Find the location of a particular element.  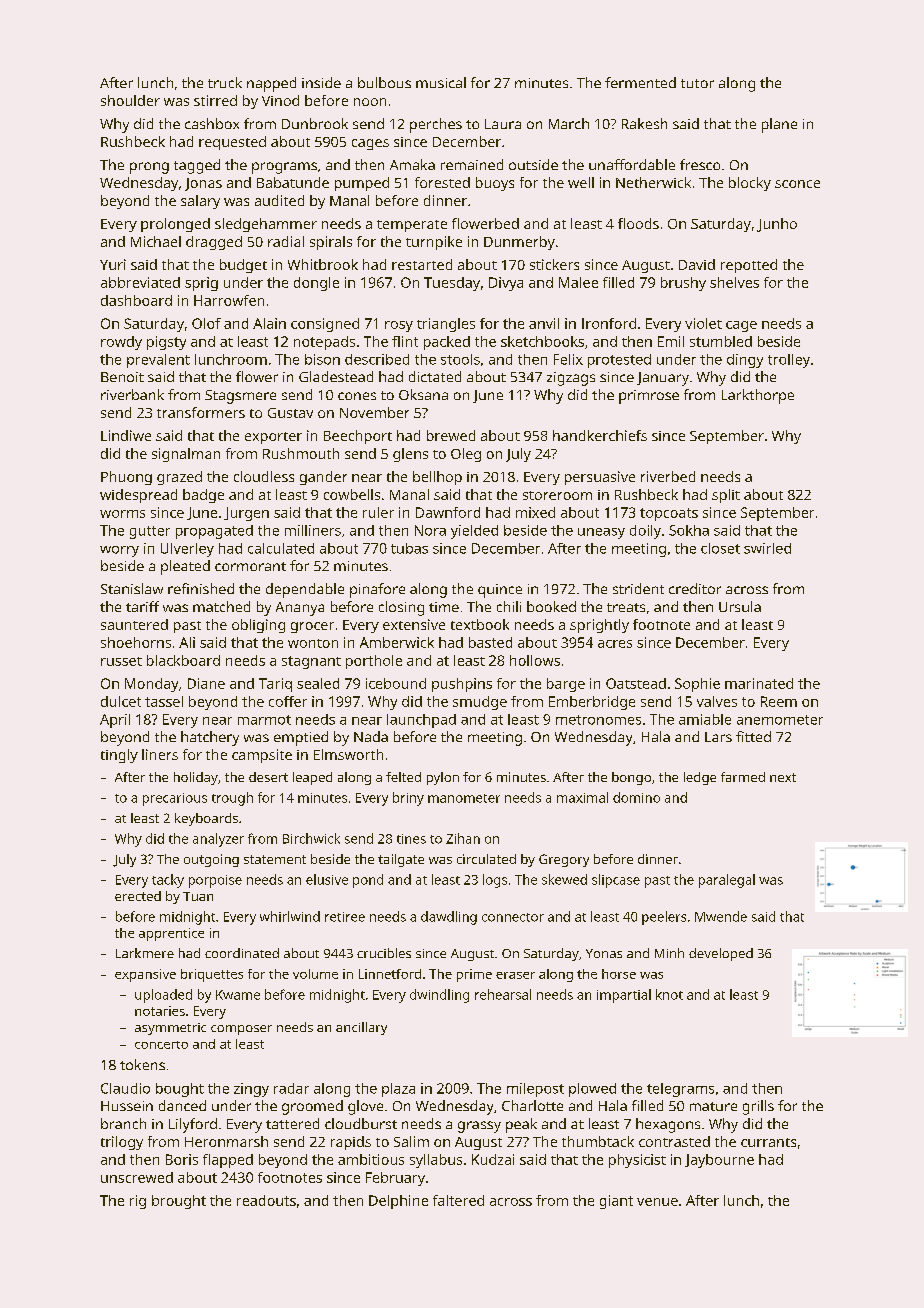

repotted is located at coordinates (749, 266).
